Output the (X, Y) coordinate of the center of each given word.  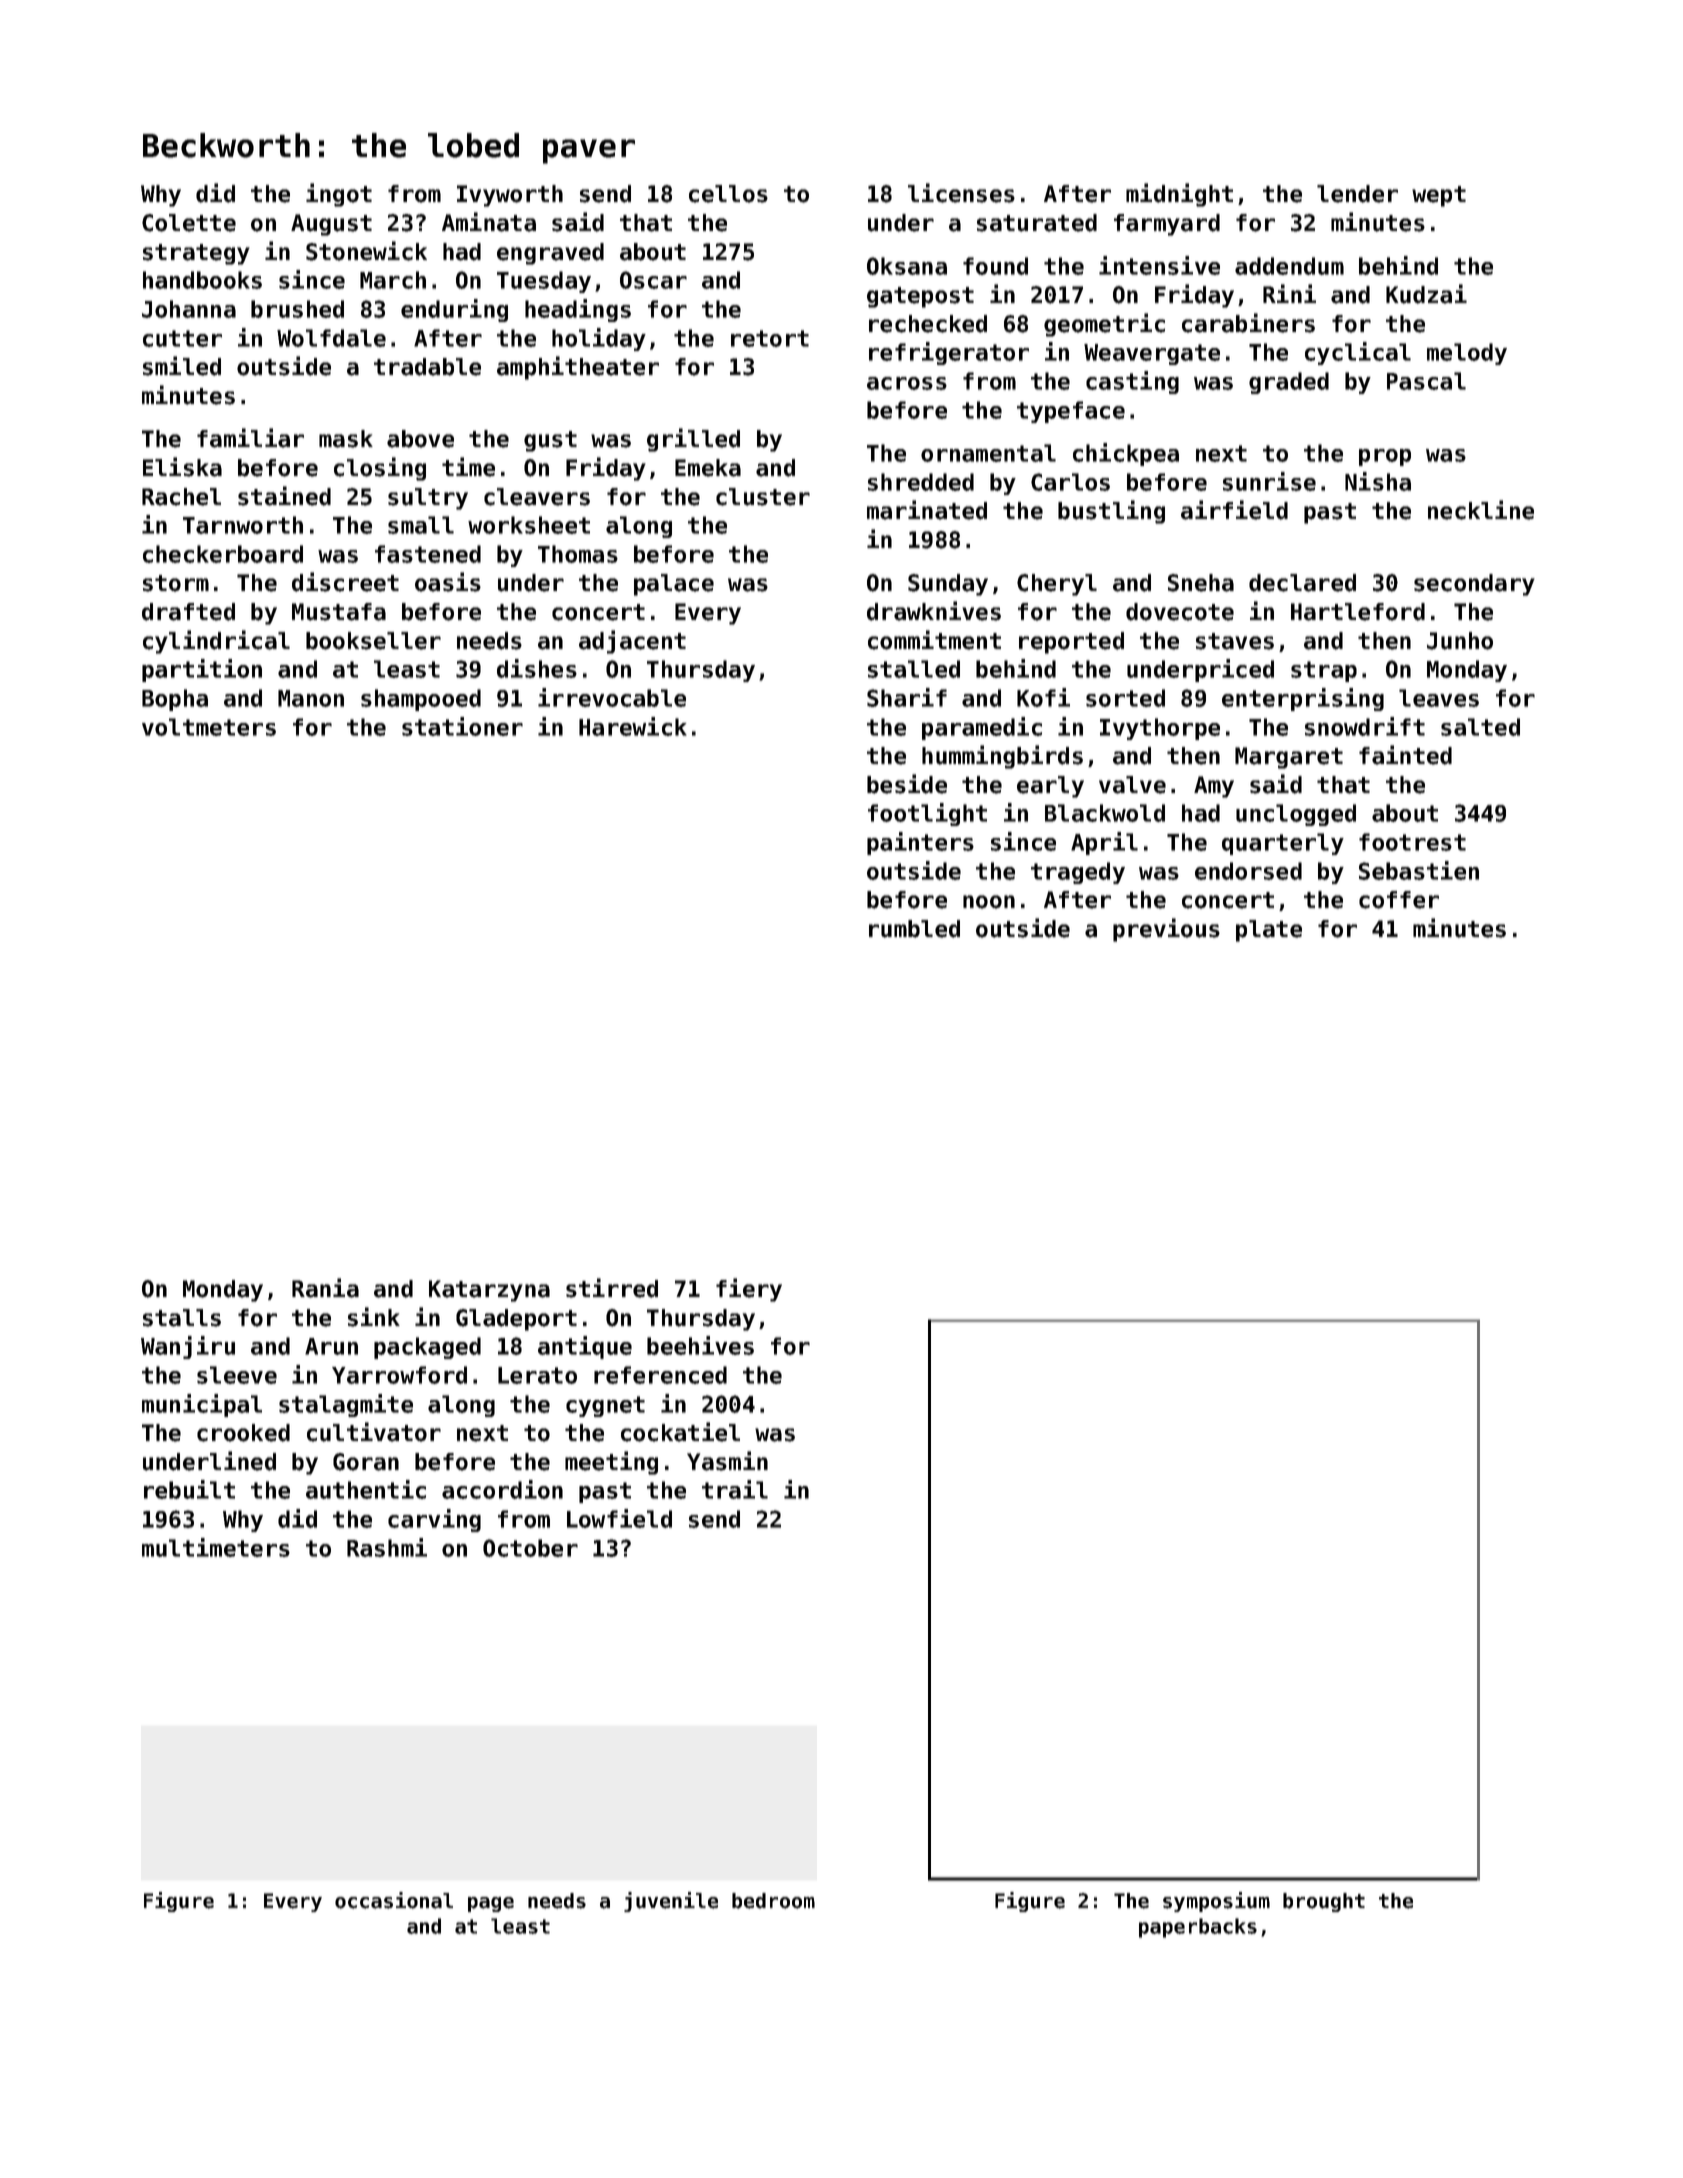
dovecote (1180, 612)
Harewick (633, 726)
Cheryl (1057, 585)
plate (1269, 931)
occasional (394, 1900)
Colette (189, 223)
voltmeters (209, 727)
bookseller (373, 641)
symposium (1216, 1902)
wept (1439, 196)
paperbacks (1198, 1928)
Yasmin (727, 1461)
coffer (1399, 900)
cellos (728, 194)
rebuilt (189, 1489)
